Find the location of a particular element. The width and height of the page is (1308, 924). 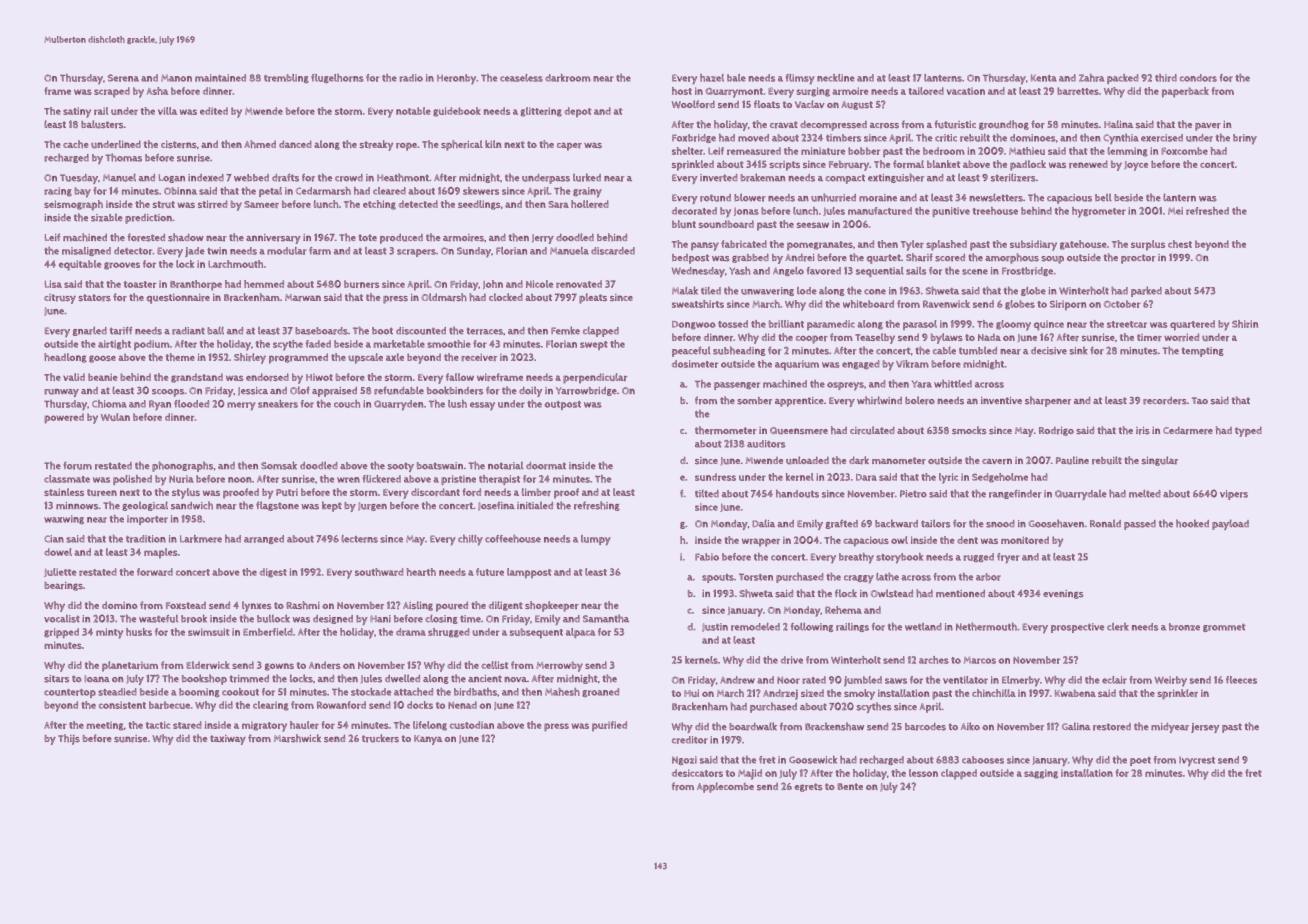

Somsak is located at coordinates (279, 465).
